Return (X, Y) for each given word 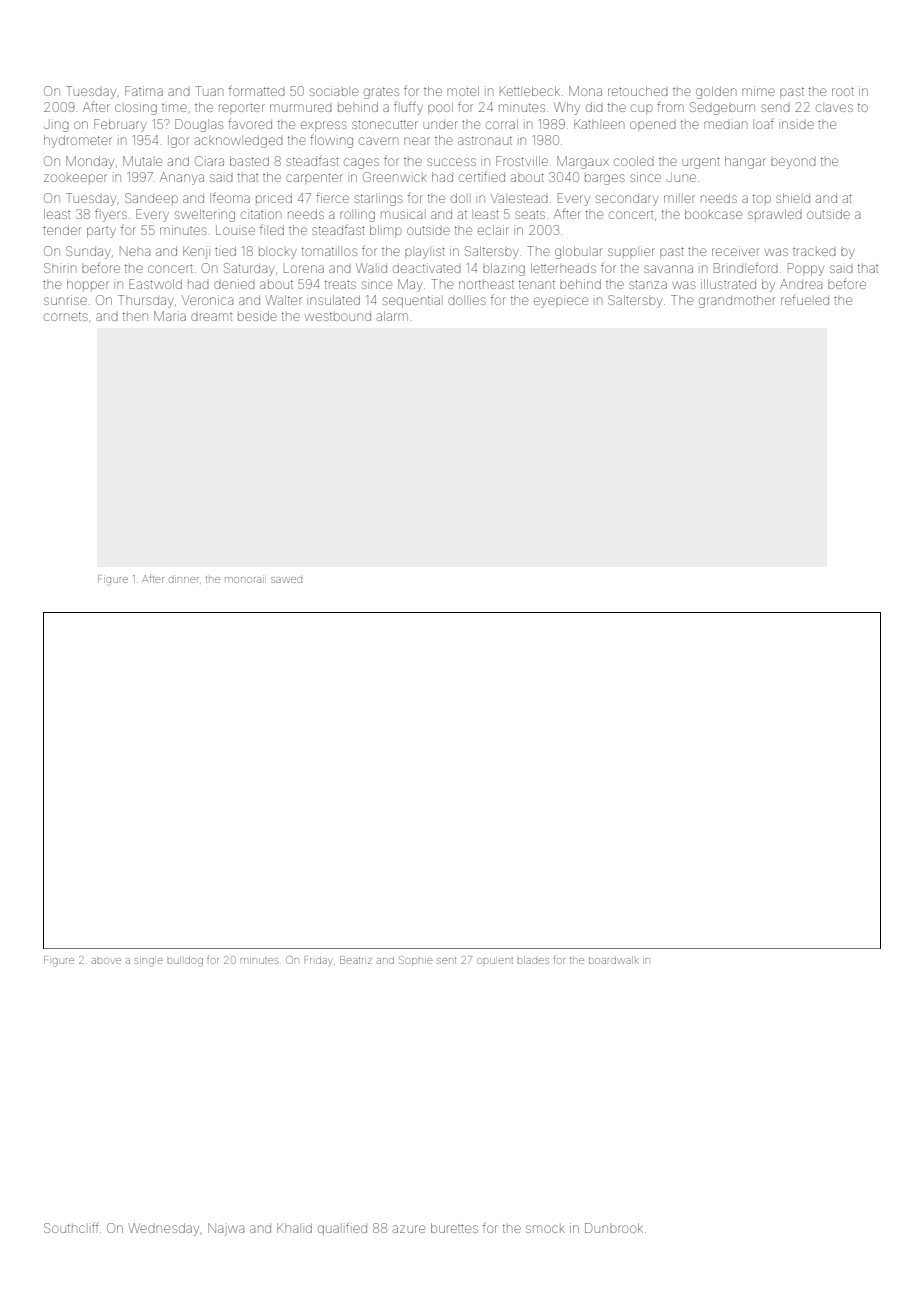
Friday (318, 962)
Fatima (144, 91)
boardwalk (614, 960)
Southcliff (71, 1227)
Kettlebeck (530, 91)
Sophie (415, 962)
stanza (648, 284)
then (135, 316)
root (843, 91)
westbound (338, 316)
